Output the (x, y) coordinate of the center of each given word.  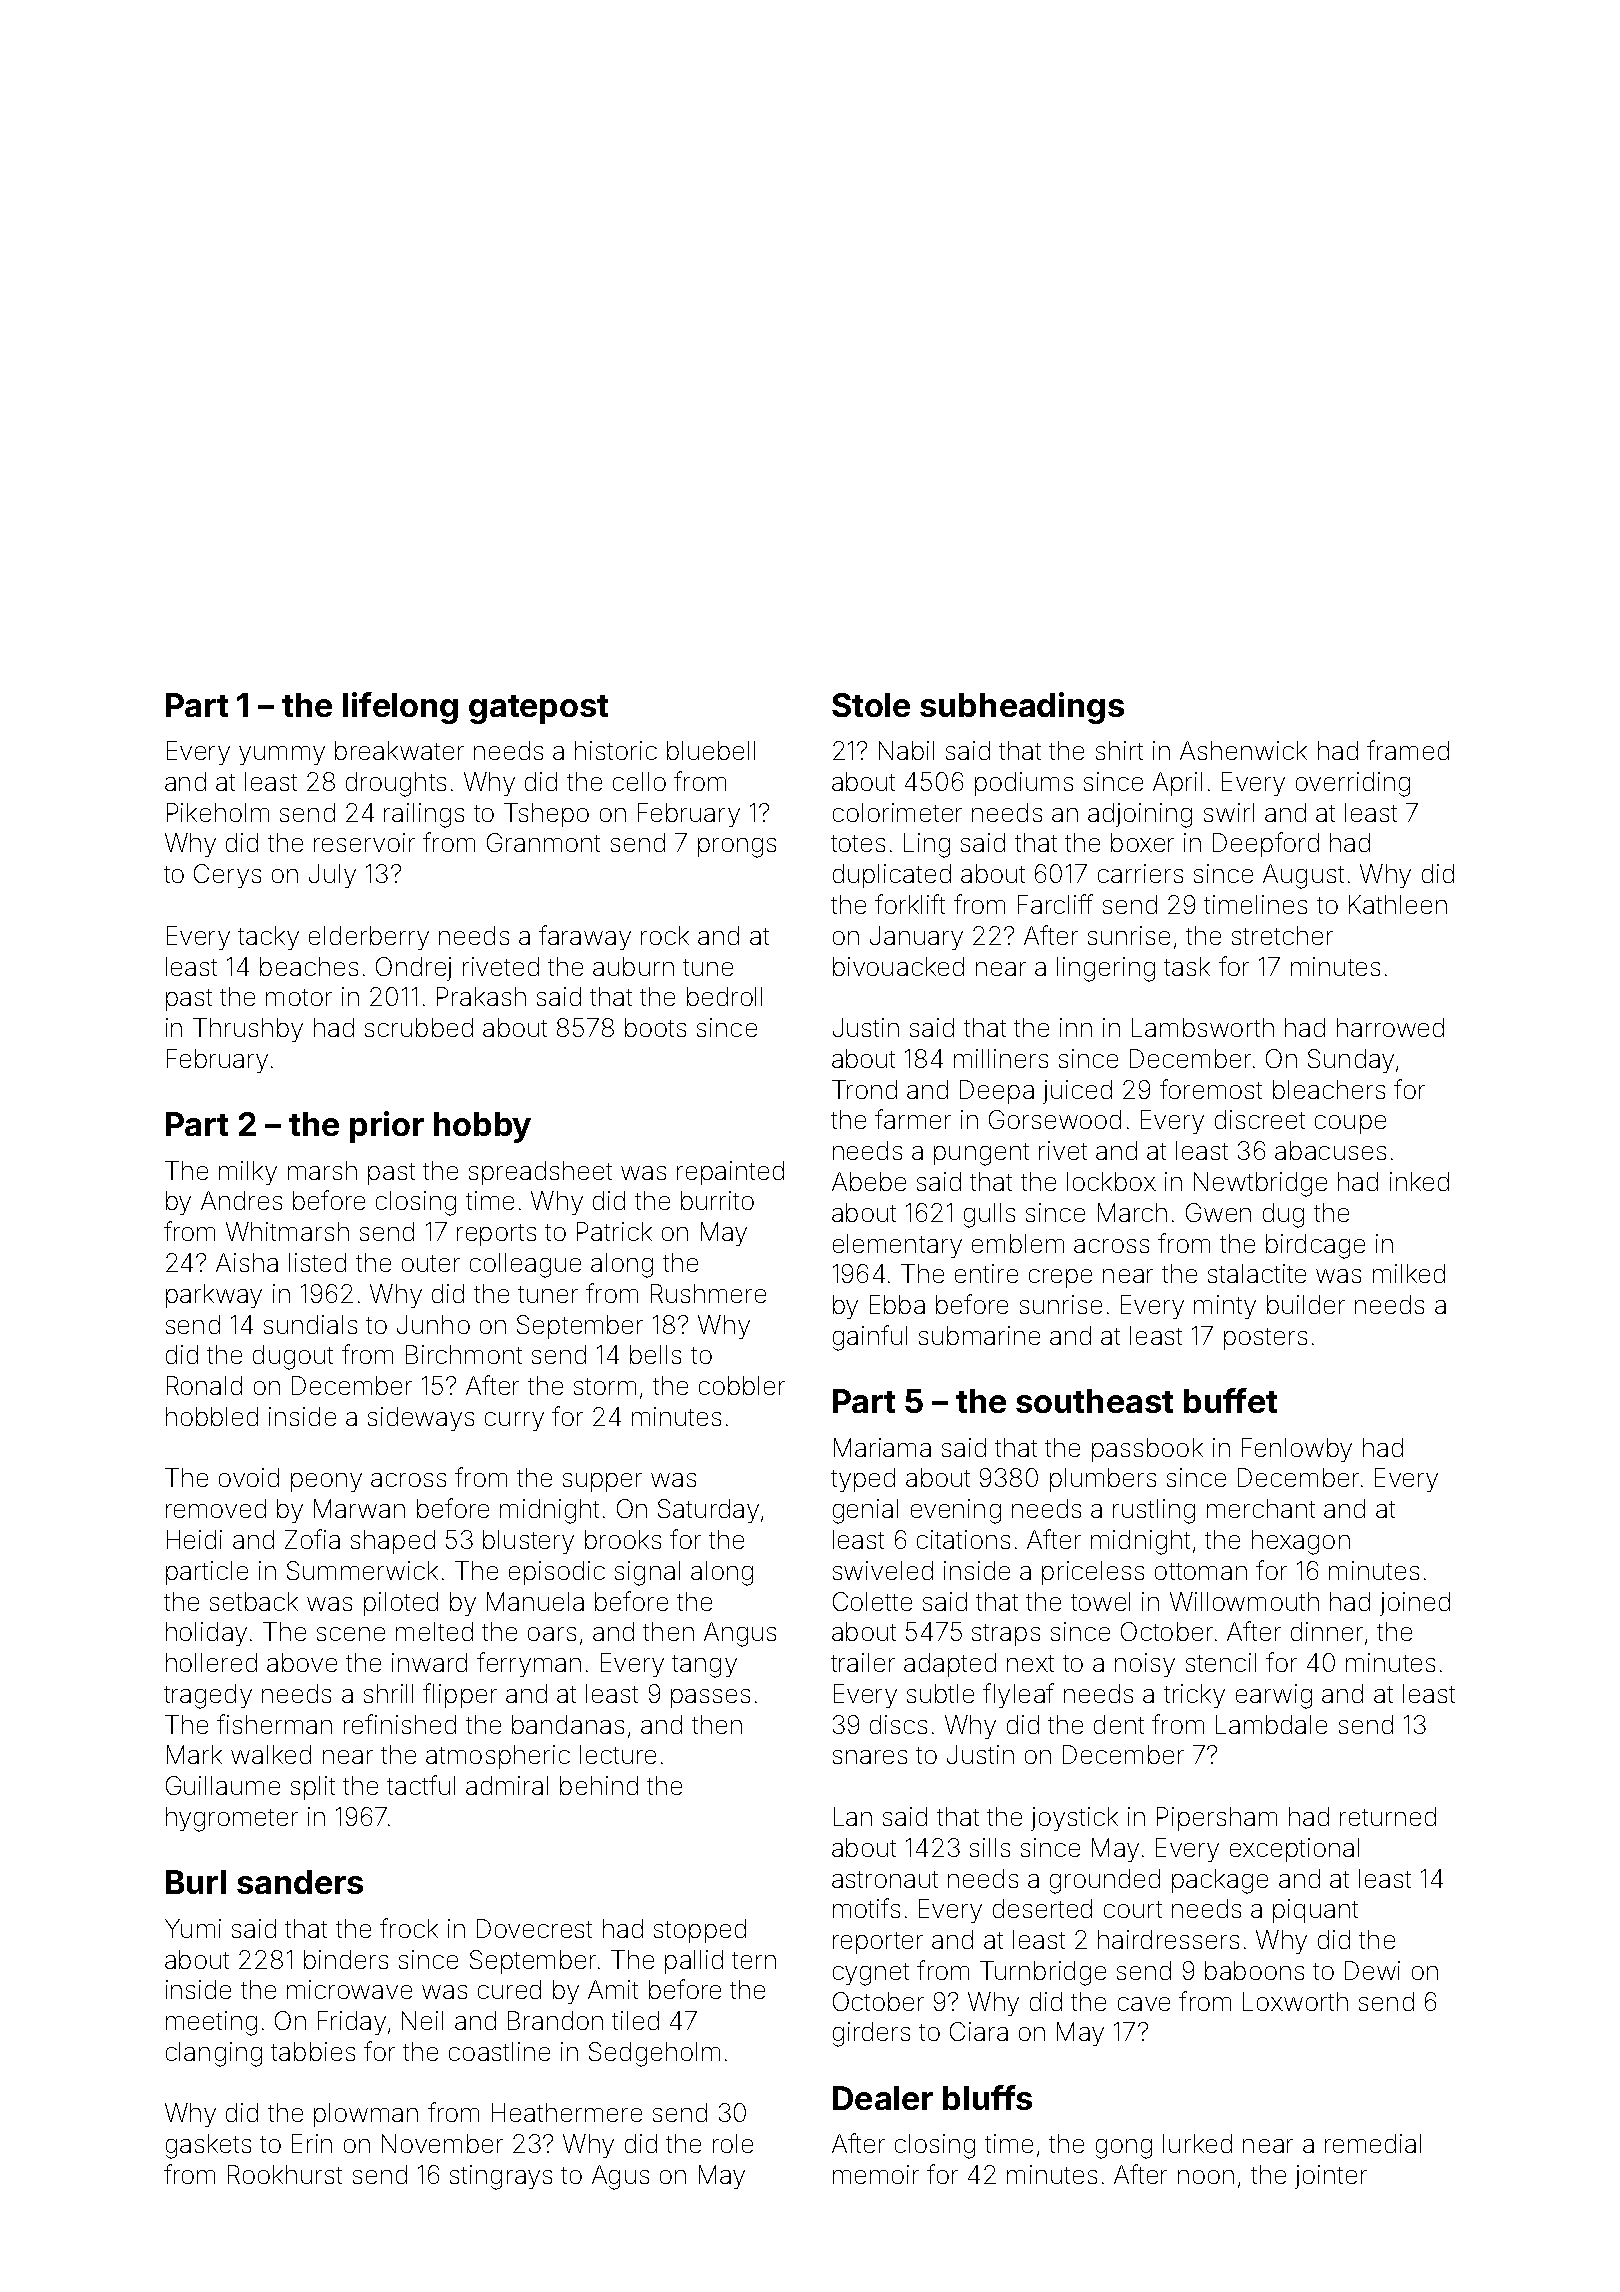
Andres (241, 1200)
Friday (352, 2023)
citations (963, 1539)
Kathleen (1398, 904)
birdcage (1315, 1246)
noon (1206, 2177)
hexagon (1301, 1542)
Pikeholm (218, 812)
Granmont (543, 842)
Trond (864, 1089)
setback (254, 1601)
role (733, 2143)
